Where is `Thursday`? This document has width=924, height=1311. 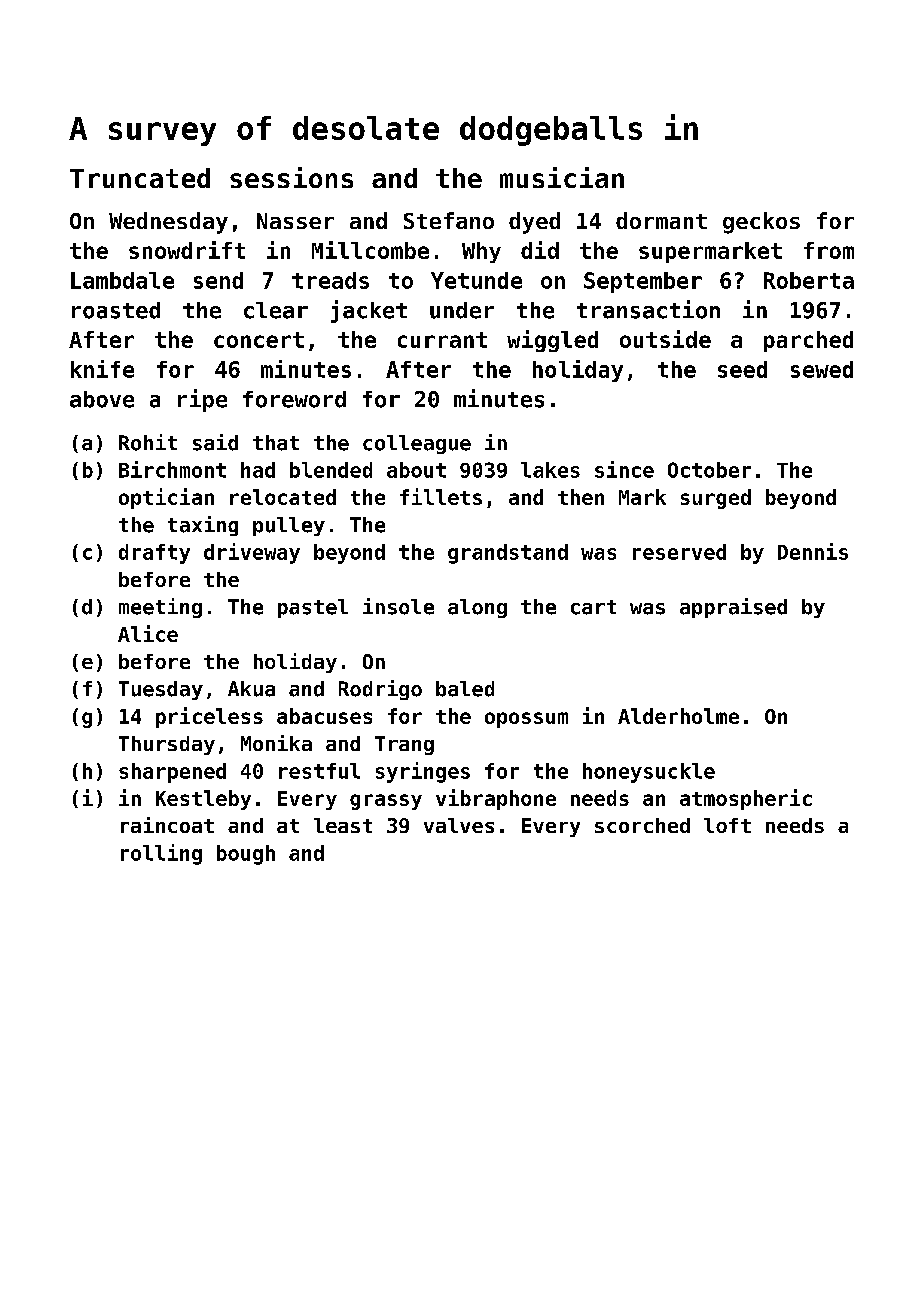
Thursday is located at coordinates (167, 745).
